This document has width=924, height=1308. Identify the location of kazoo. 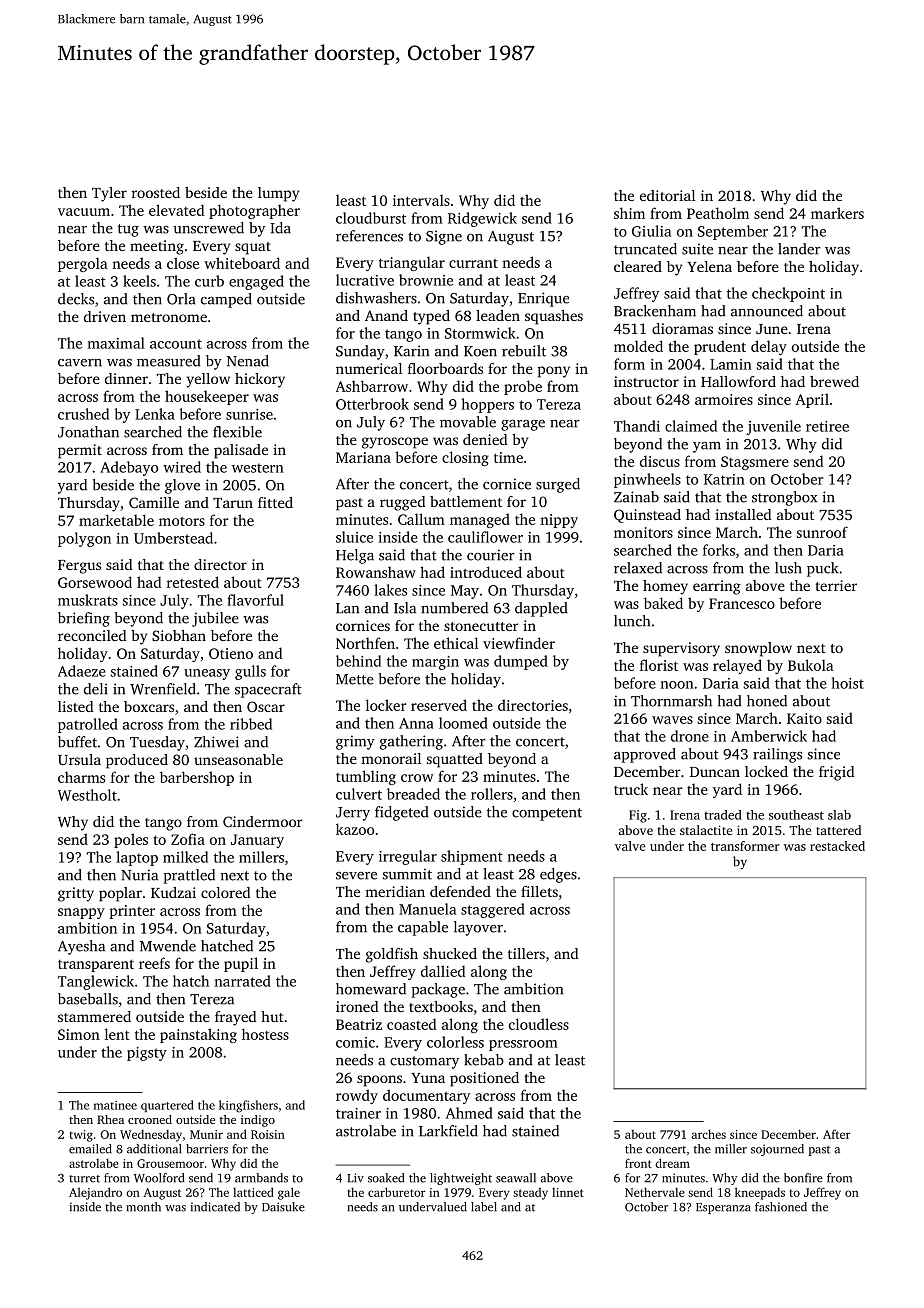
(355, 829).
